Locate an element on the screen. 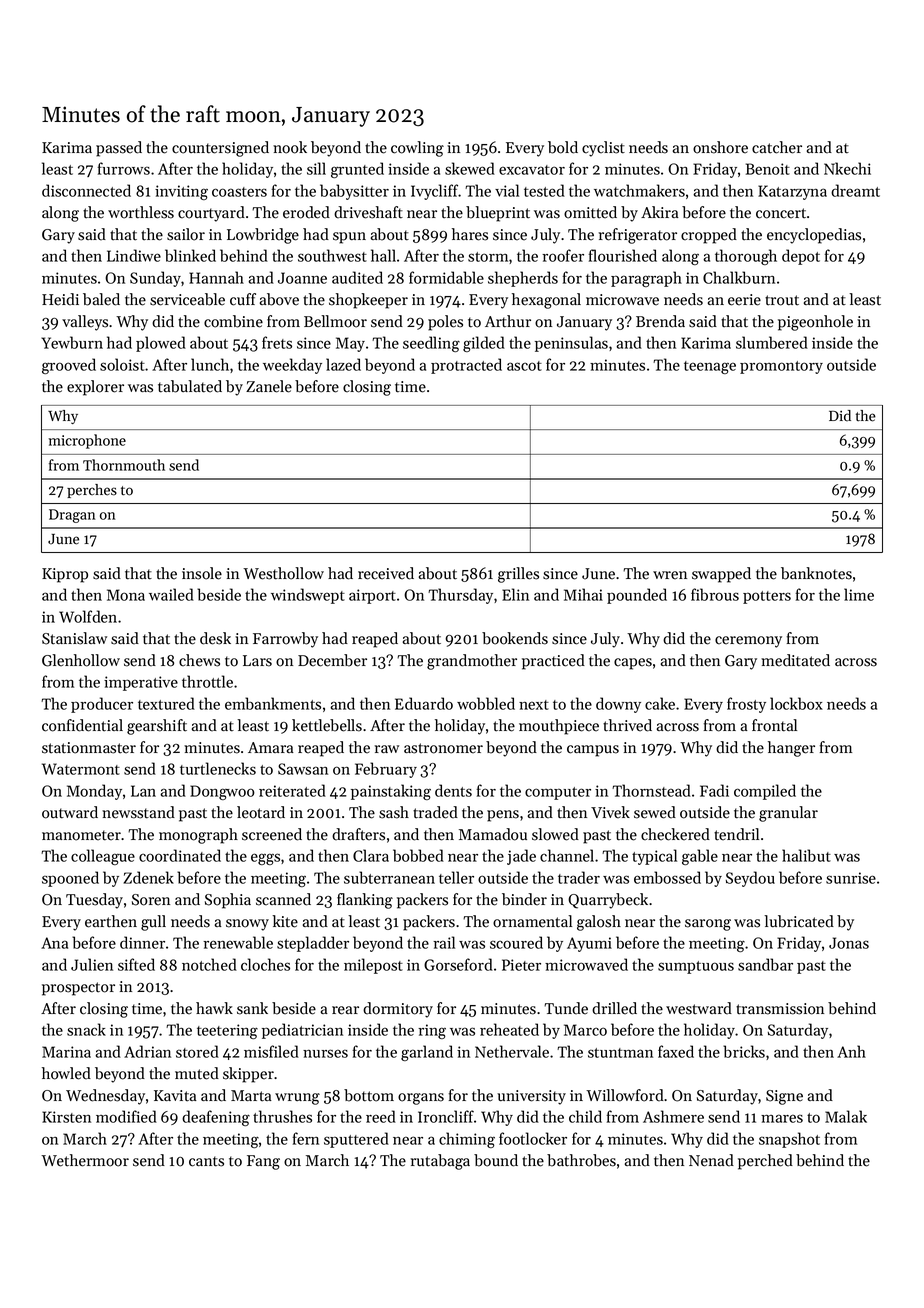 This screenshot has height=1308, width=924. skewed is located at coordinates (470, 168).
